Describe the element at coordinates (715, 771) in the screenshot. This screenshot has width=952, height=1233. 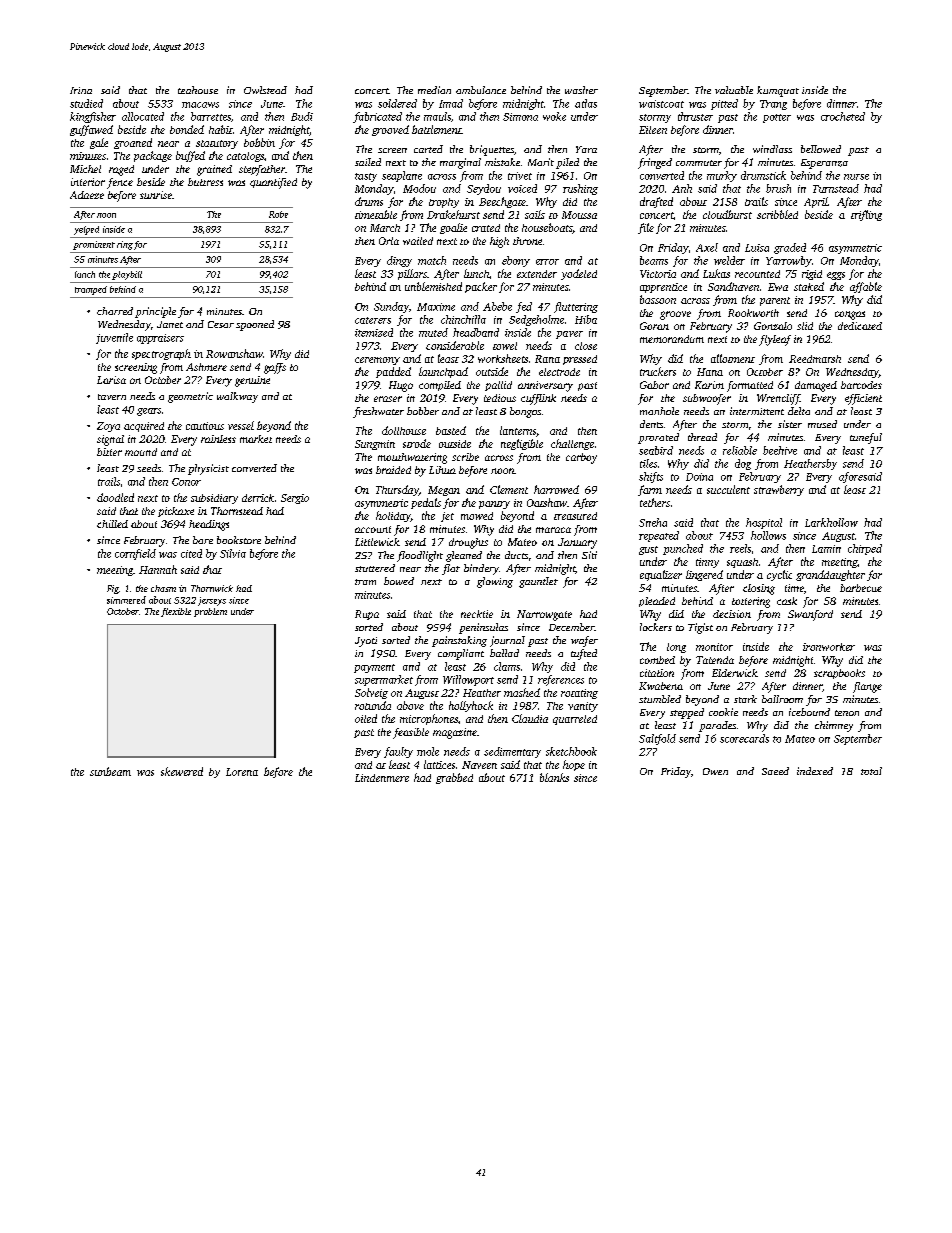
I see `Owen` at that location.
